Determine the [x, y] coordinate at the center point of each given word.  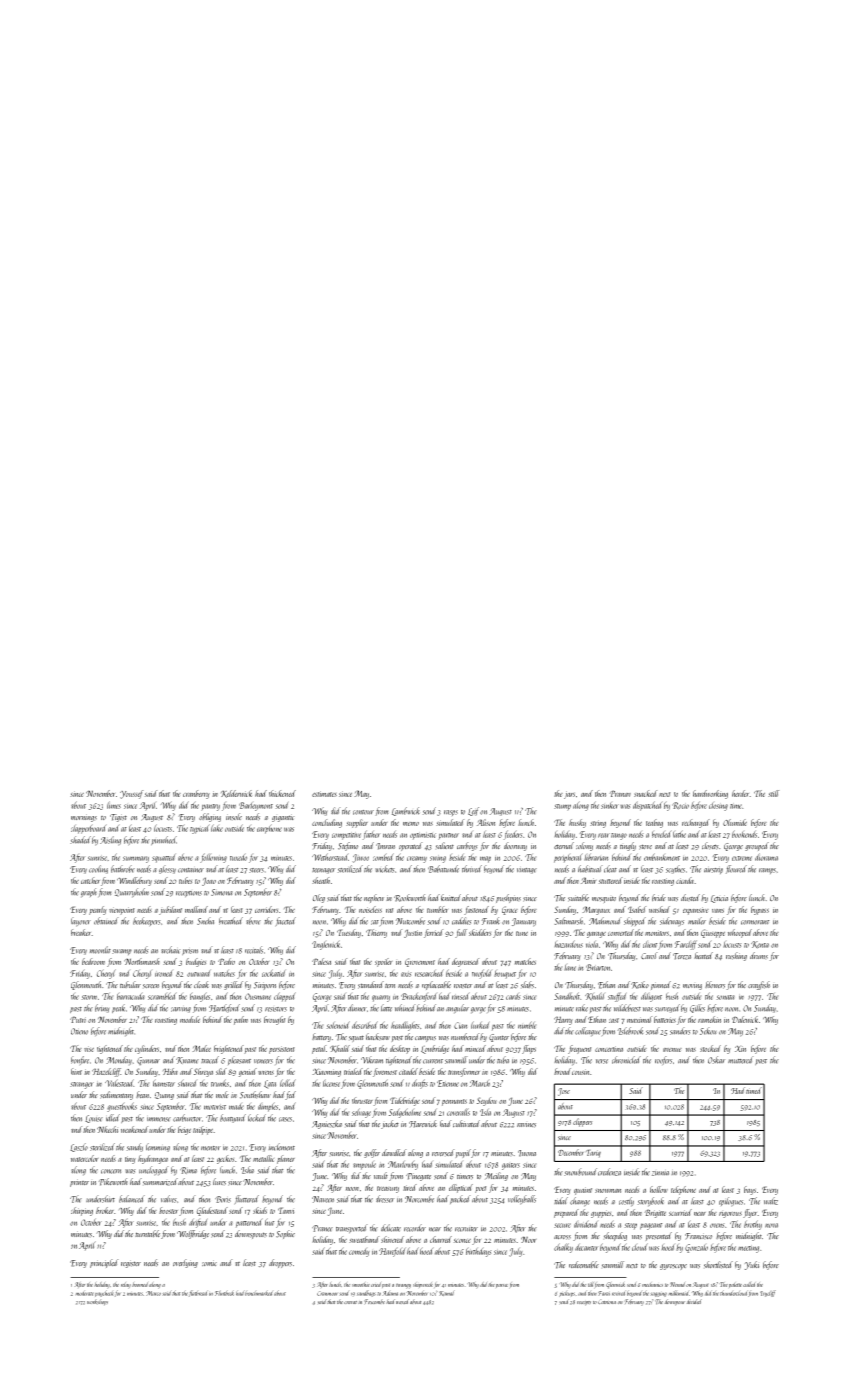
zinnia [660, 1173]
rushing [736, 956]
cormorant [755, 922]
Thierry [376, 933]
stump [562, 807]
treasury [388, 1189]
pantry [210, 807]
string [598, 824]
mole [222, 1094]
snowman [608, 1191]
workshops [97, 1302]
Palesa [321, 961]
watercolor [84, 1158]
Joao [209, 882]
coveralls [458, 1112]
